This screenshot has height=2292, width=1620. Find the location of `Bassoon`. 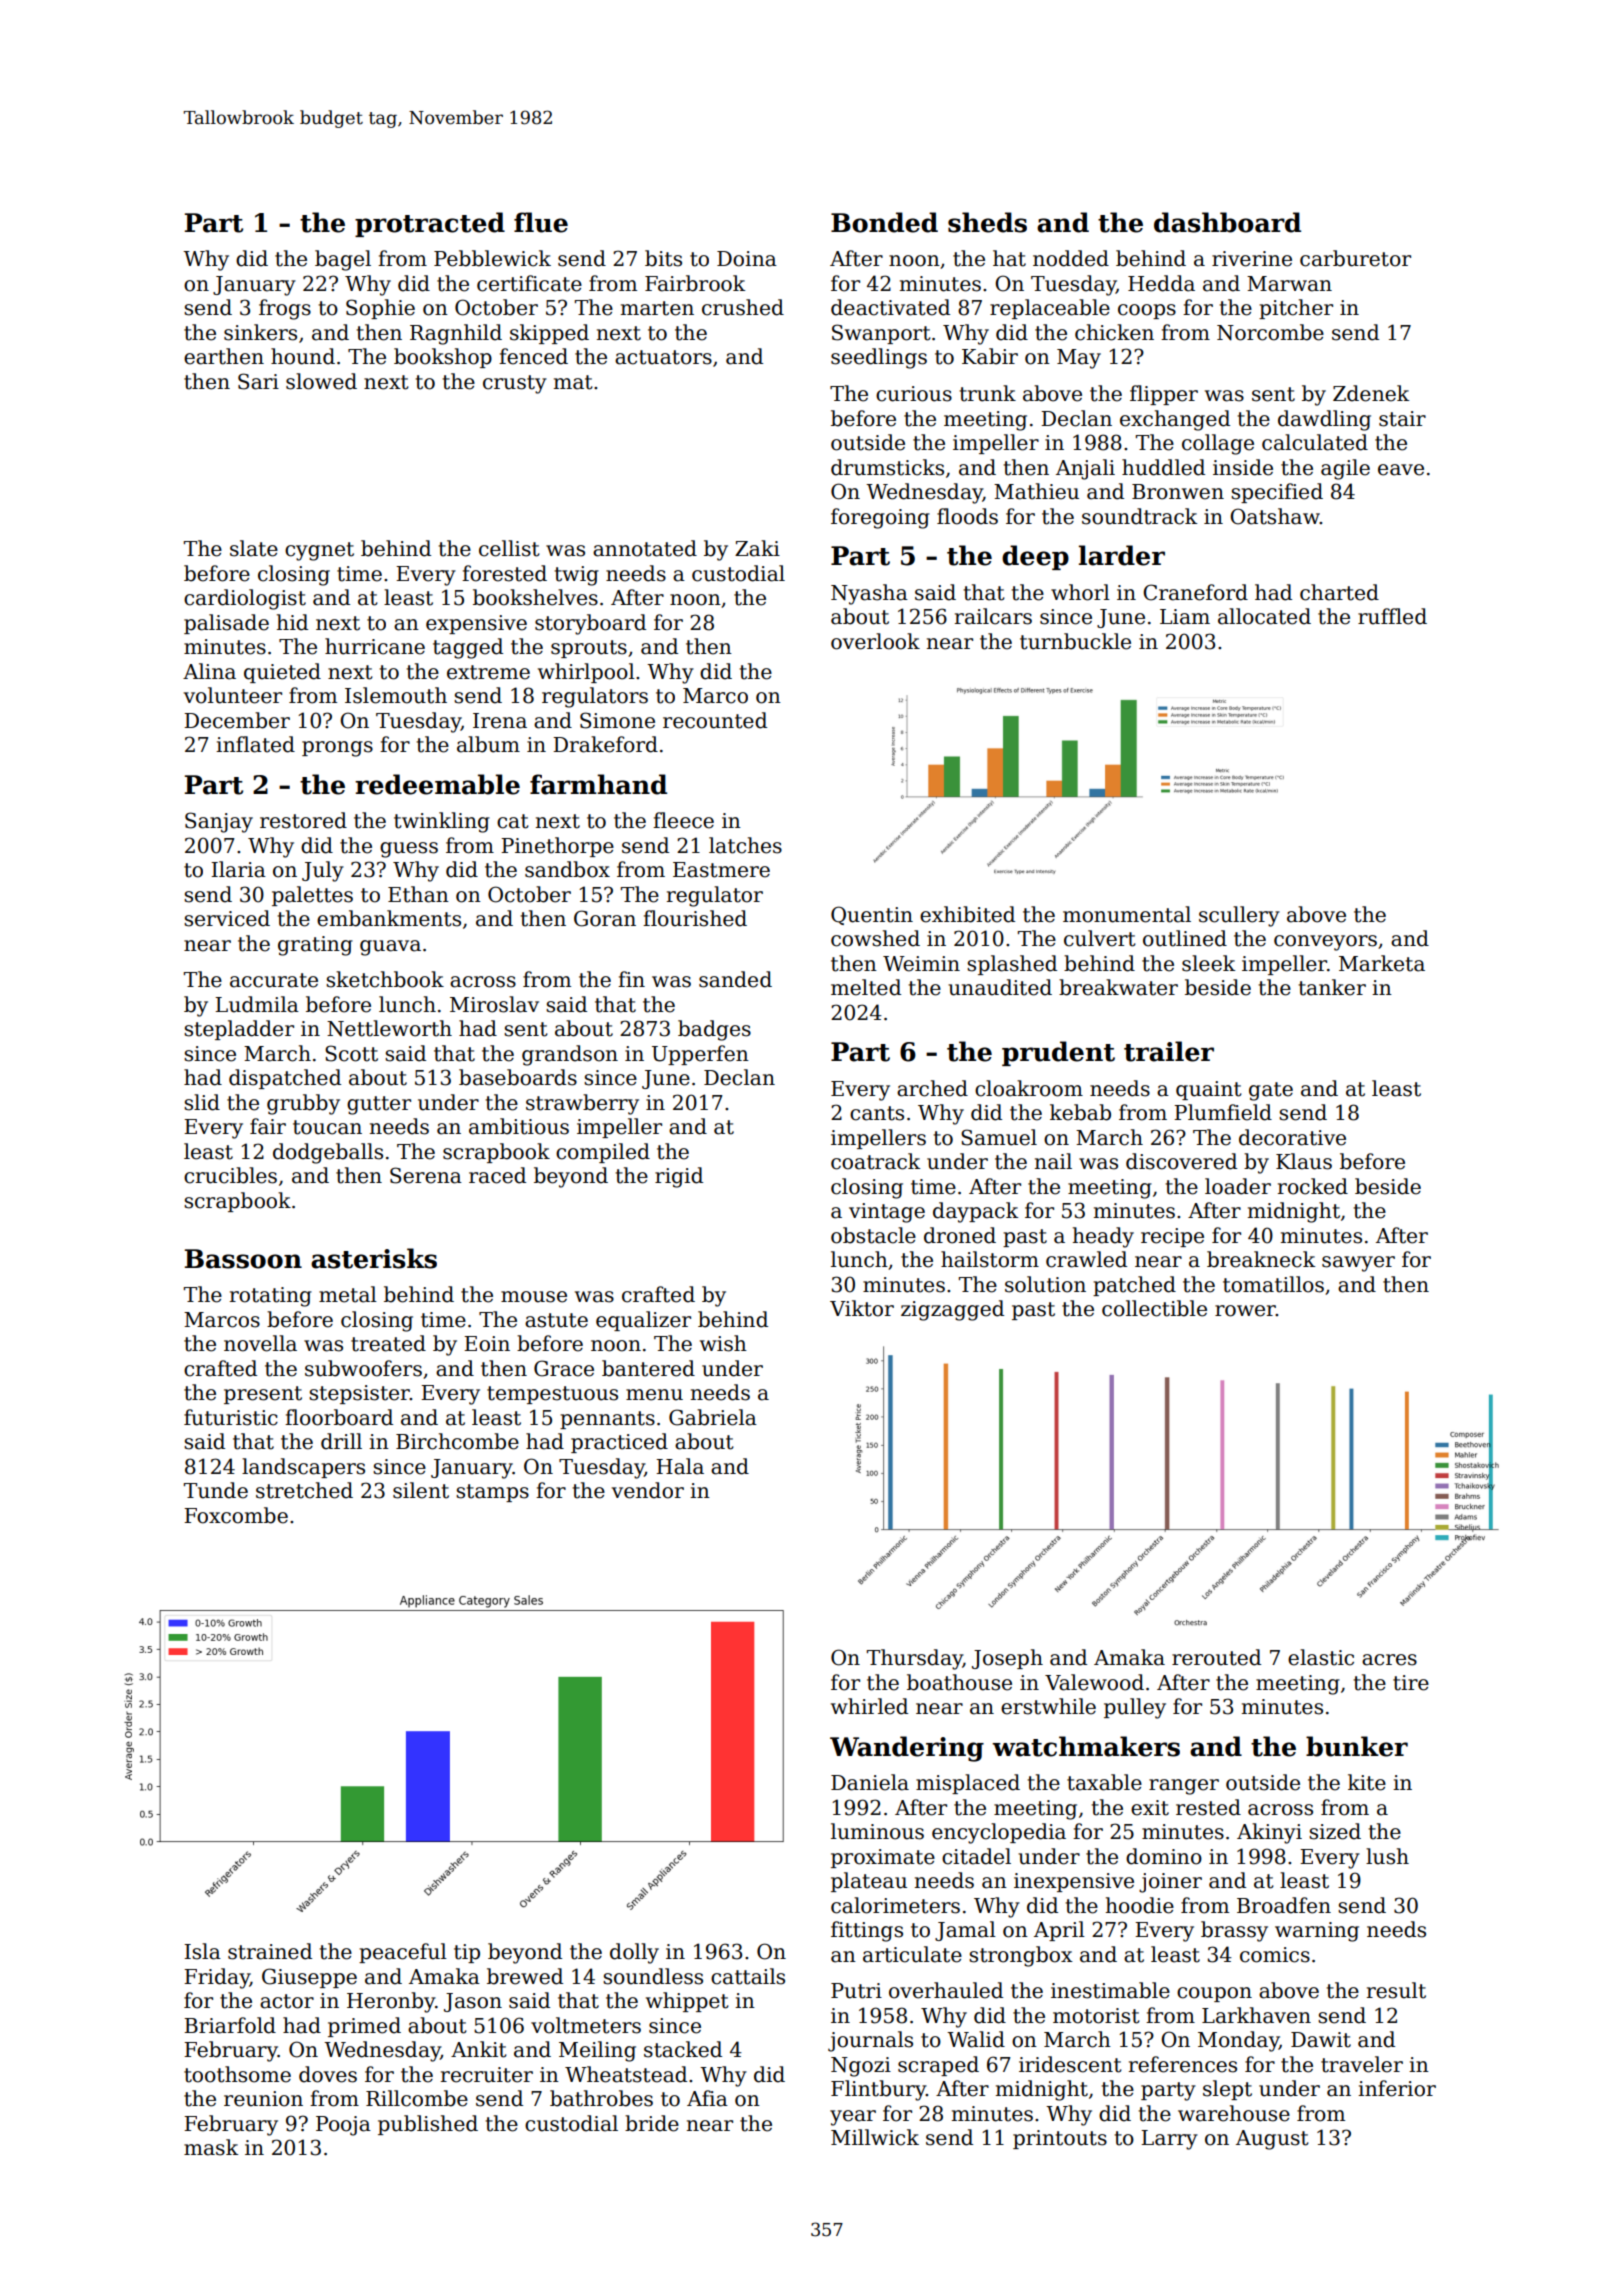

Bassoon is located at coordinates (243, 1259).
